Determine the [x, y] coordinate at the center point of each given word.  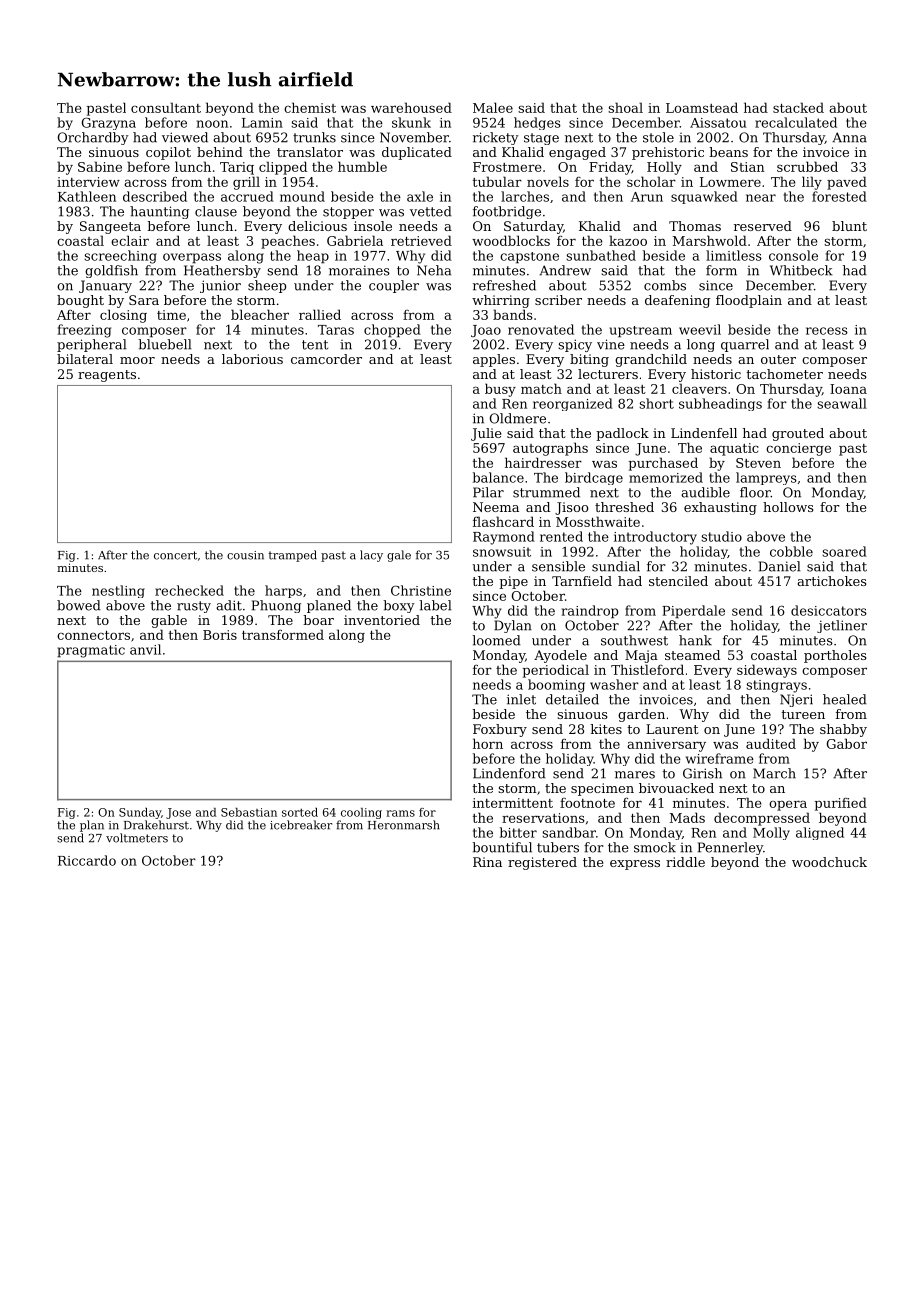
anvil [145, 649]
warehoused [411, 107]
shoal [625, 107]
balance [498, 477]
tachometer [784, 374]
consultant [166, 107]
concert [175, 555]
